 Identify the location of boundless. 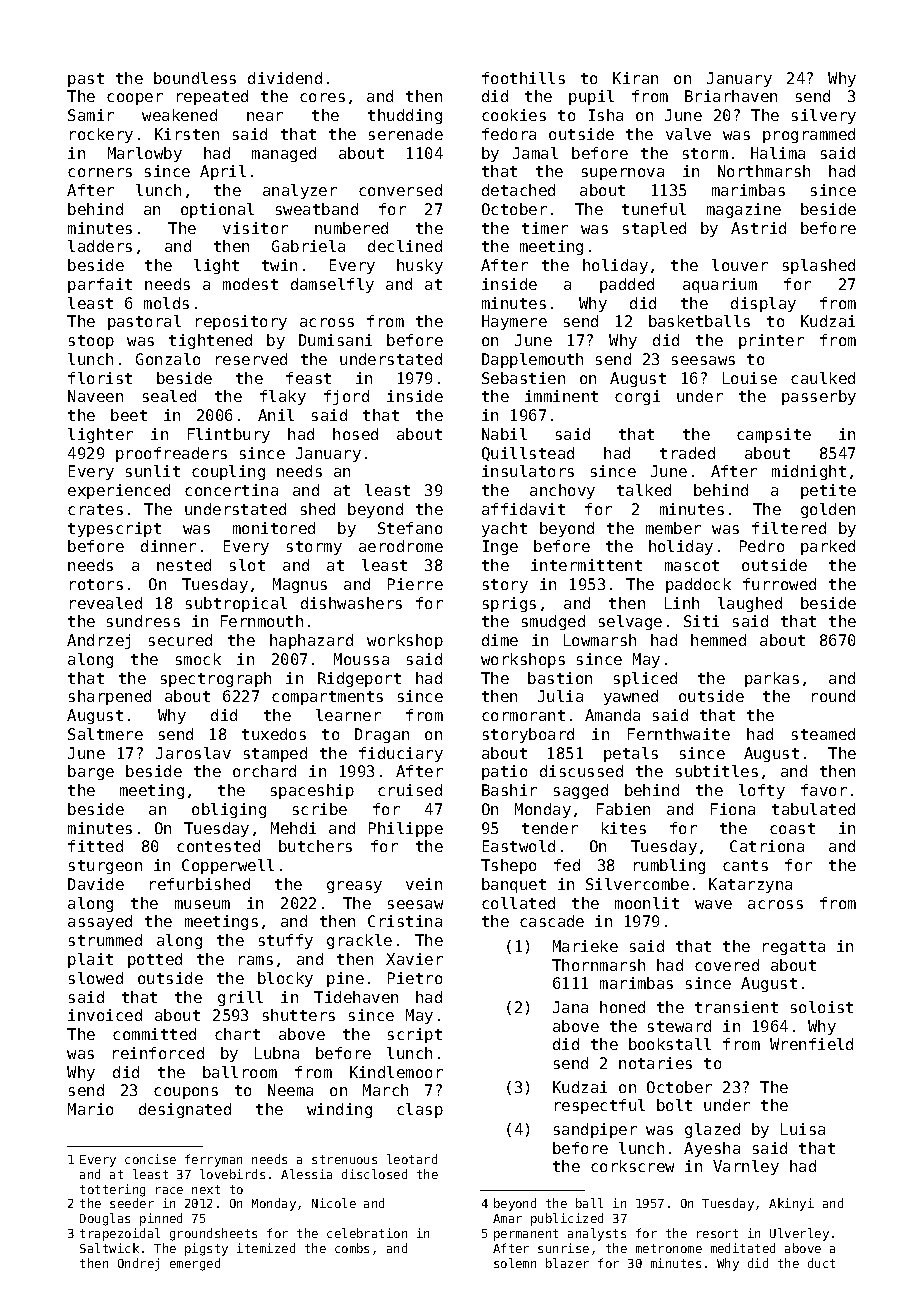
(195, 78).
